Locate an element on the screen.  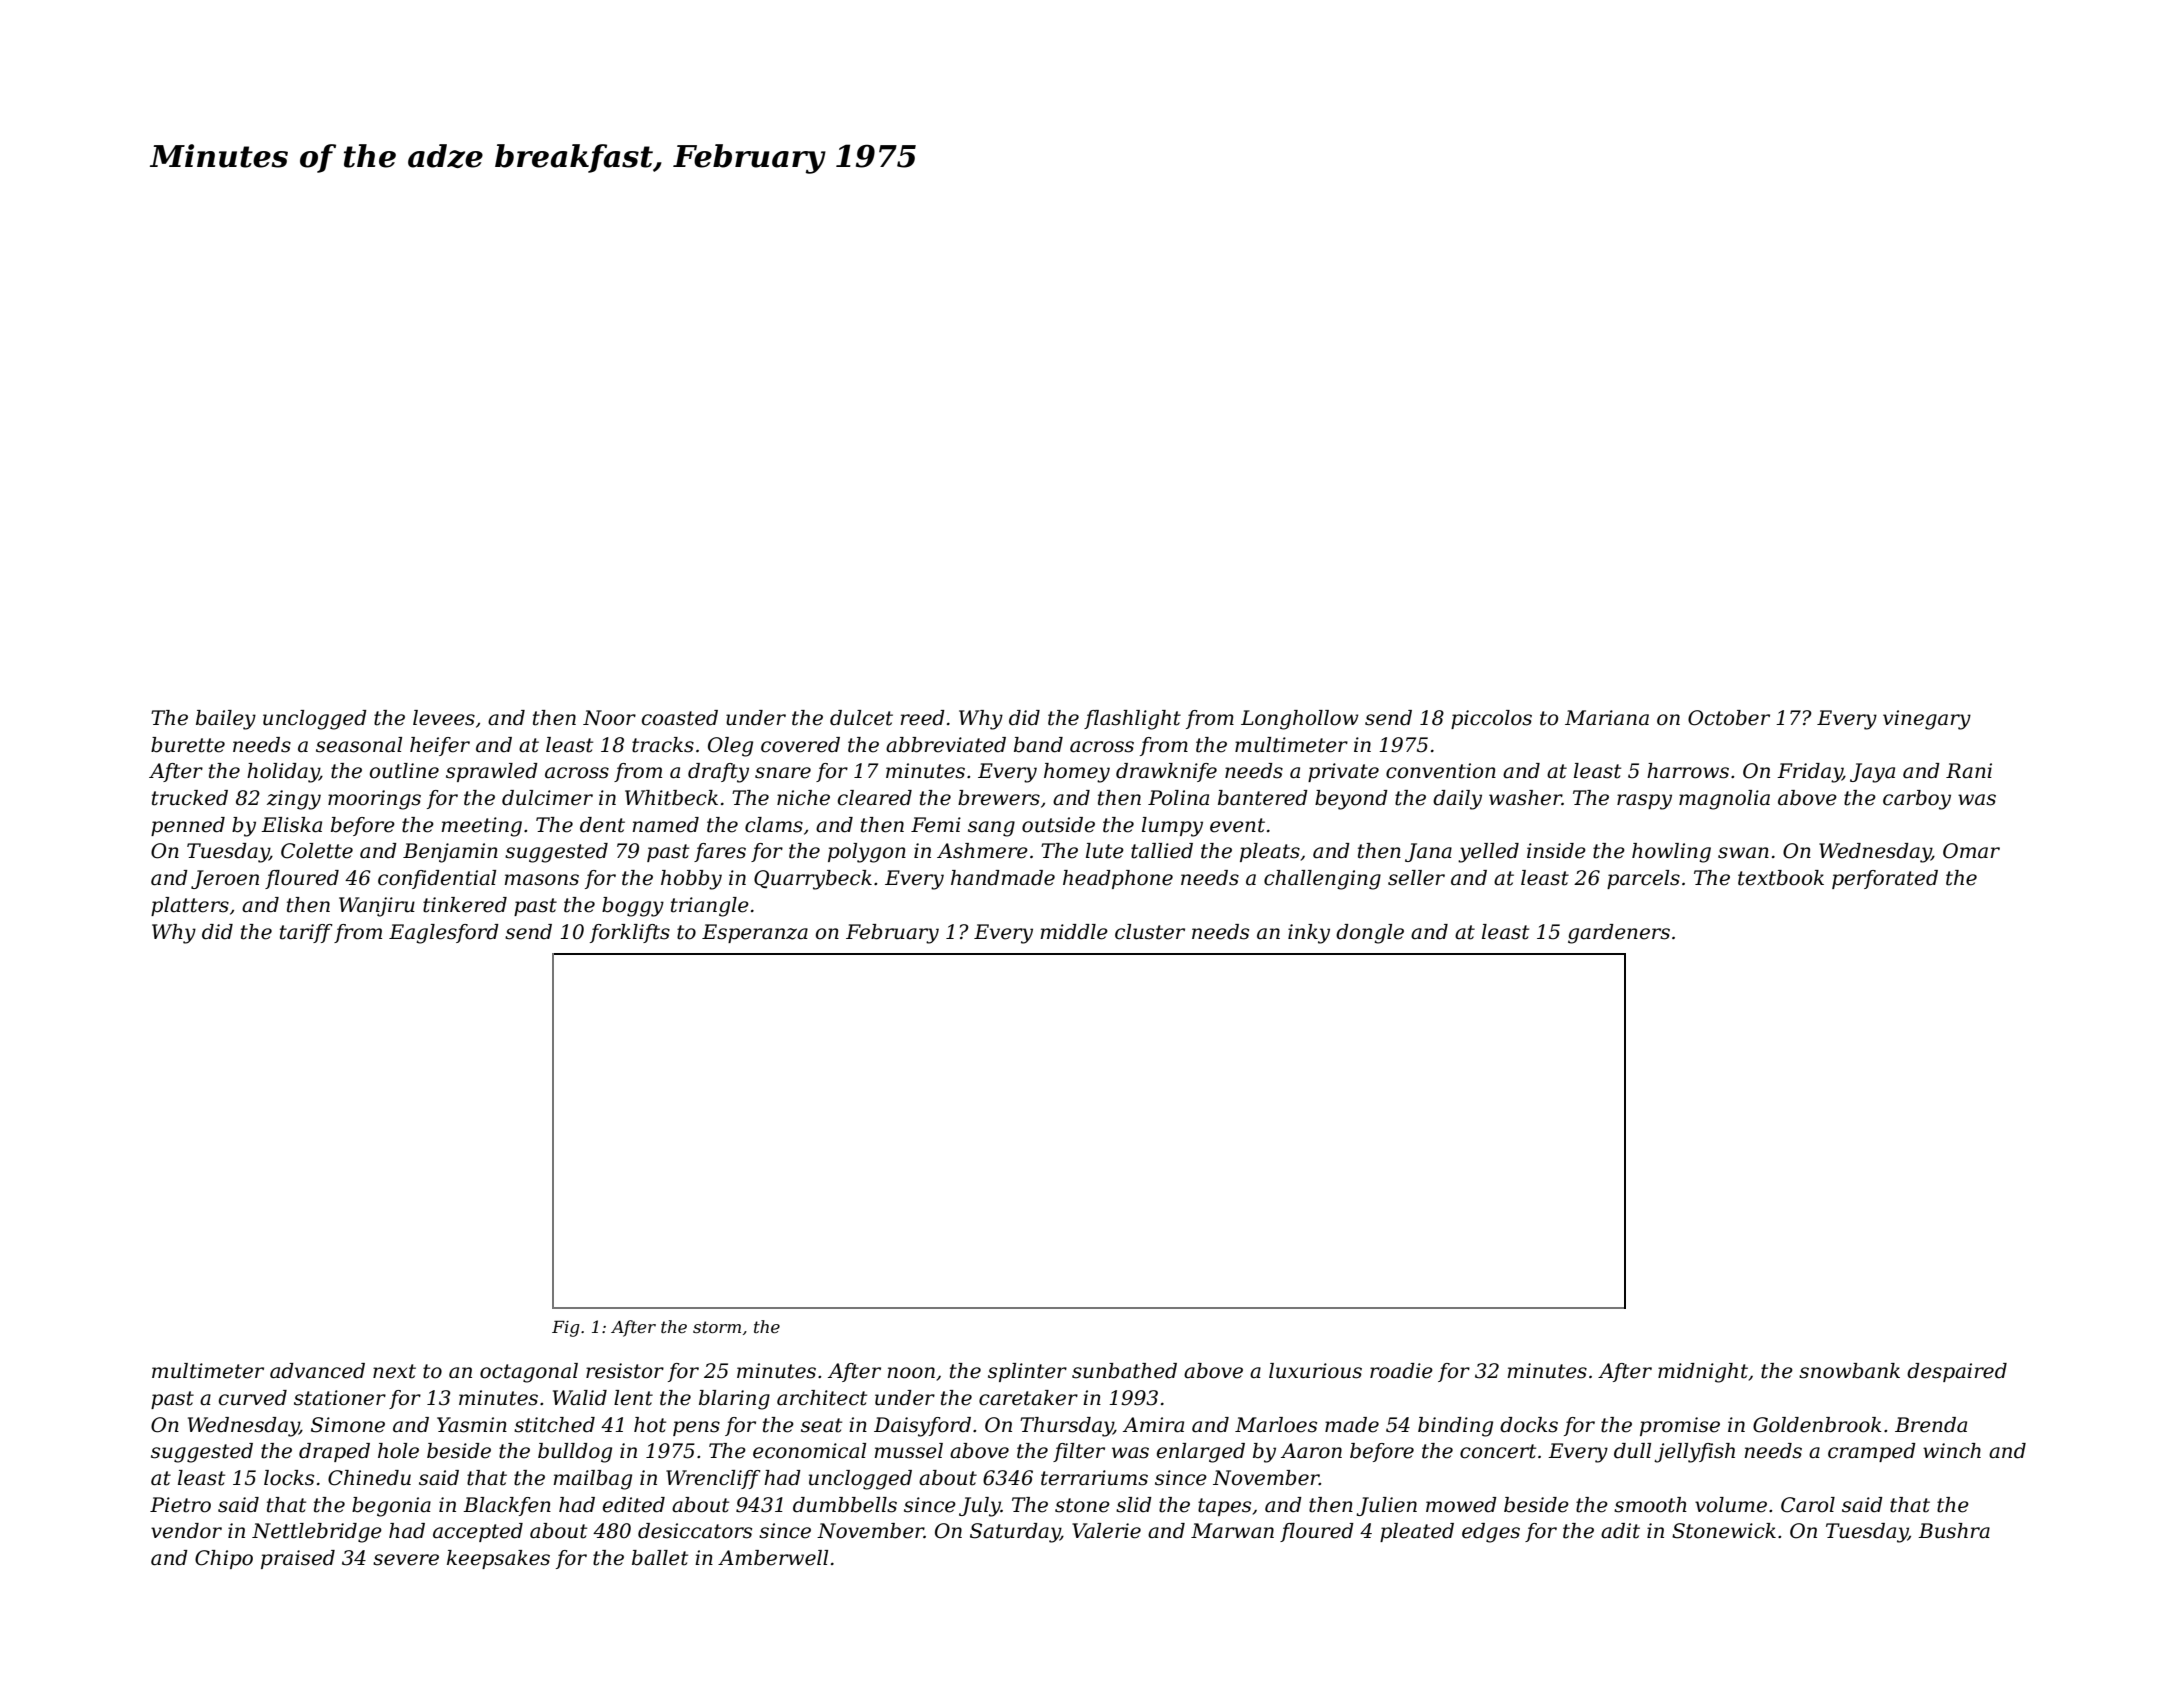
parcels is located at coordinates (1643, 879).
